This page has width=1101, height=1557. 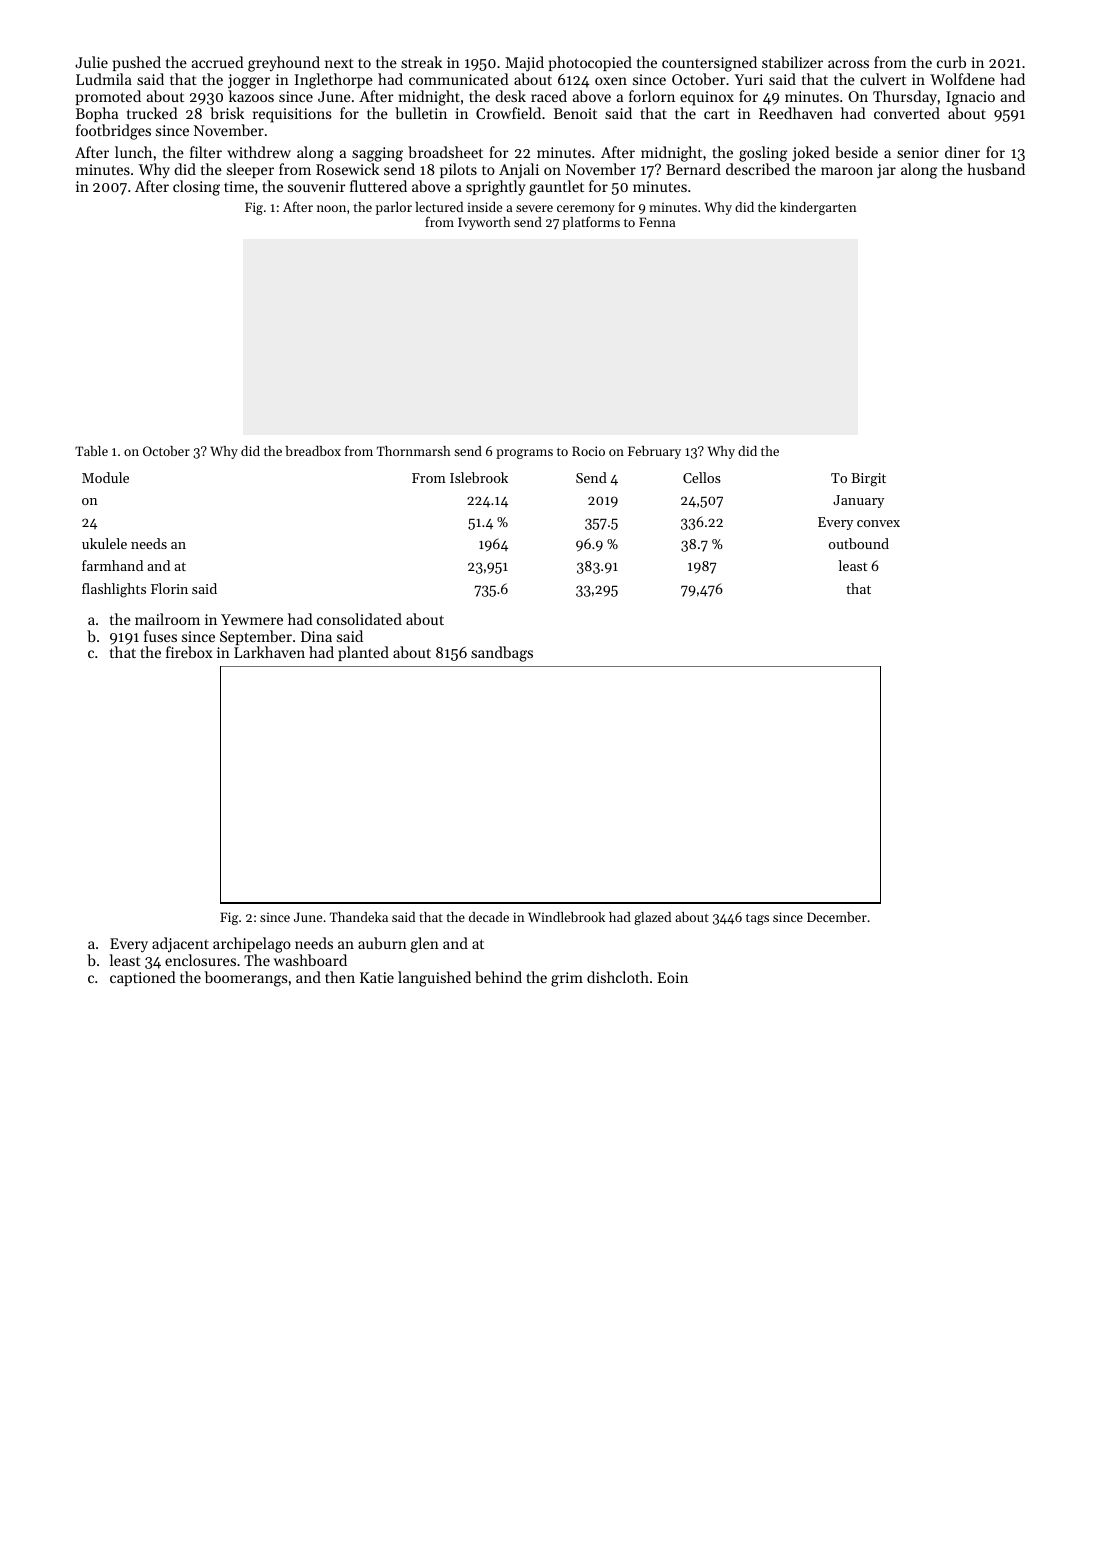 I want to click on February, so click(x=654, y=452).
